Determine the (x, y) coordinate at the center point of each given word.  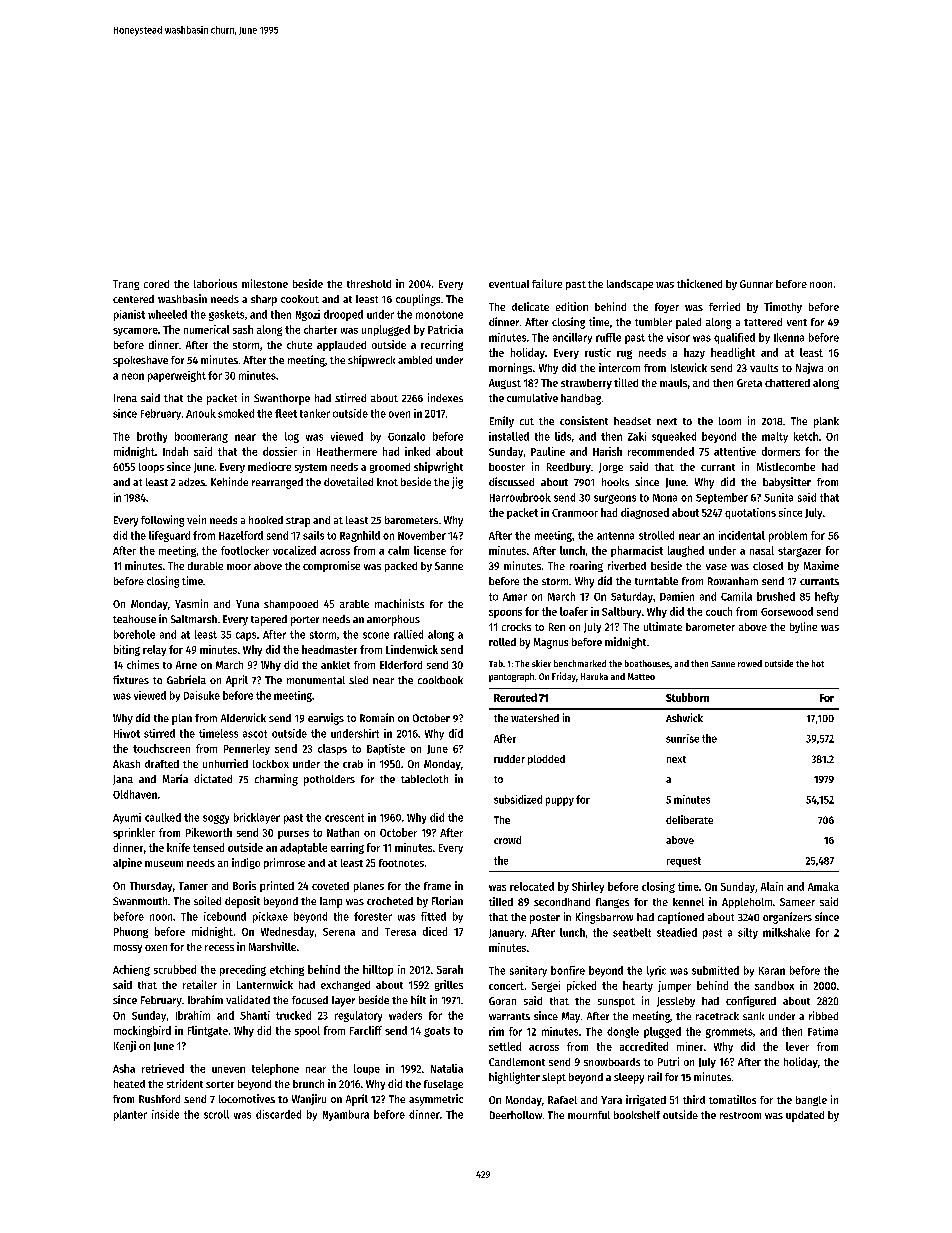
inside (165, 1114)
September (722, 498)
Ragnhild (360, 536)
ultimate (663, 626)
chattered (787, 383)
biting (127, 650)
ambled (415, 360)
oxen (156, 948)
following (162, 521)
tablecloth (424, 779)
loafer (574, 611)
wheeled (167, 314)
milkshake (786, 932)
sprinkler (134, 833)
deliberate (689, 819)
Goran (502, 1001)
